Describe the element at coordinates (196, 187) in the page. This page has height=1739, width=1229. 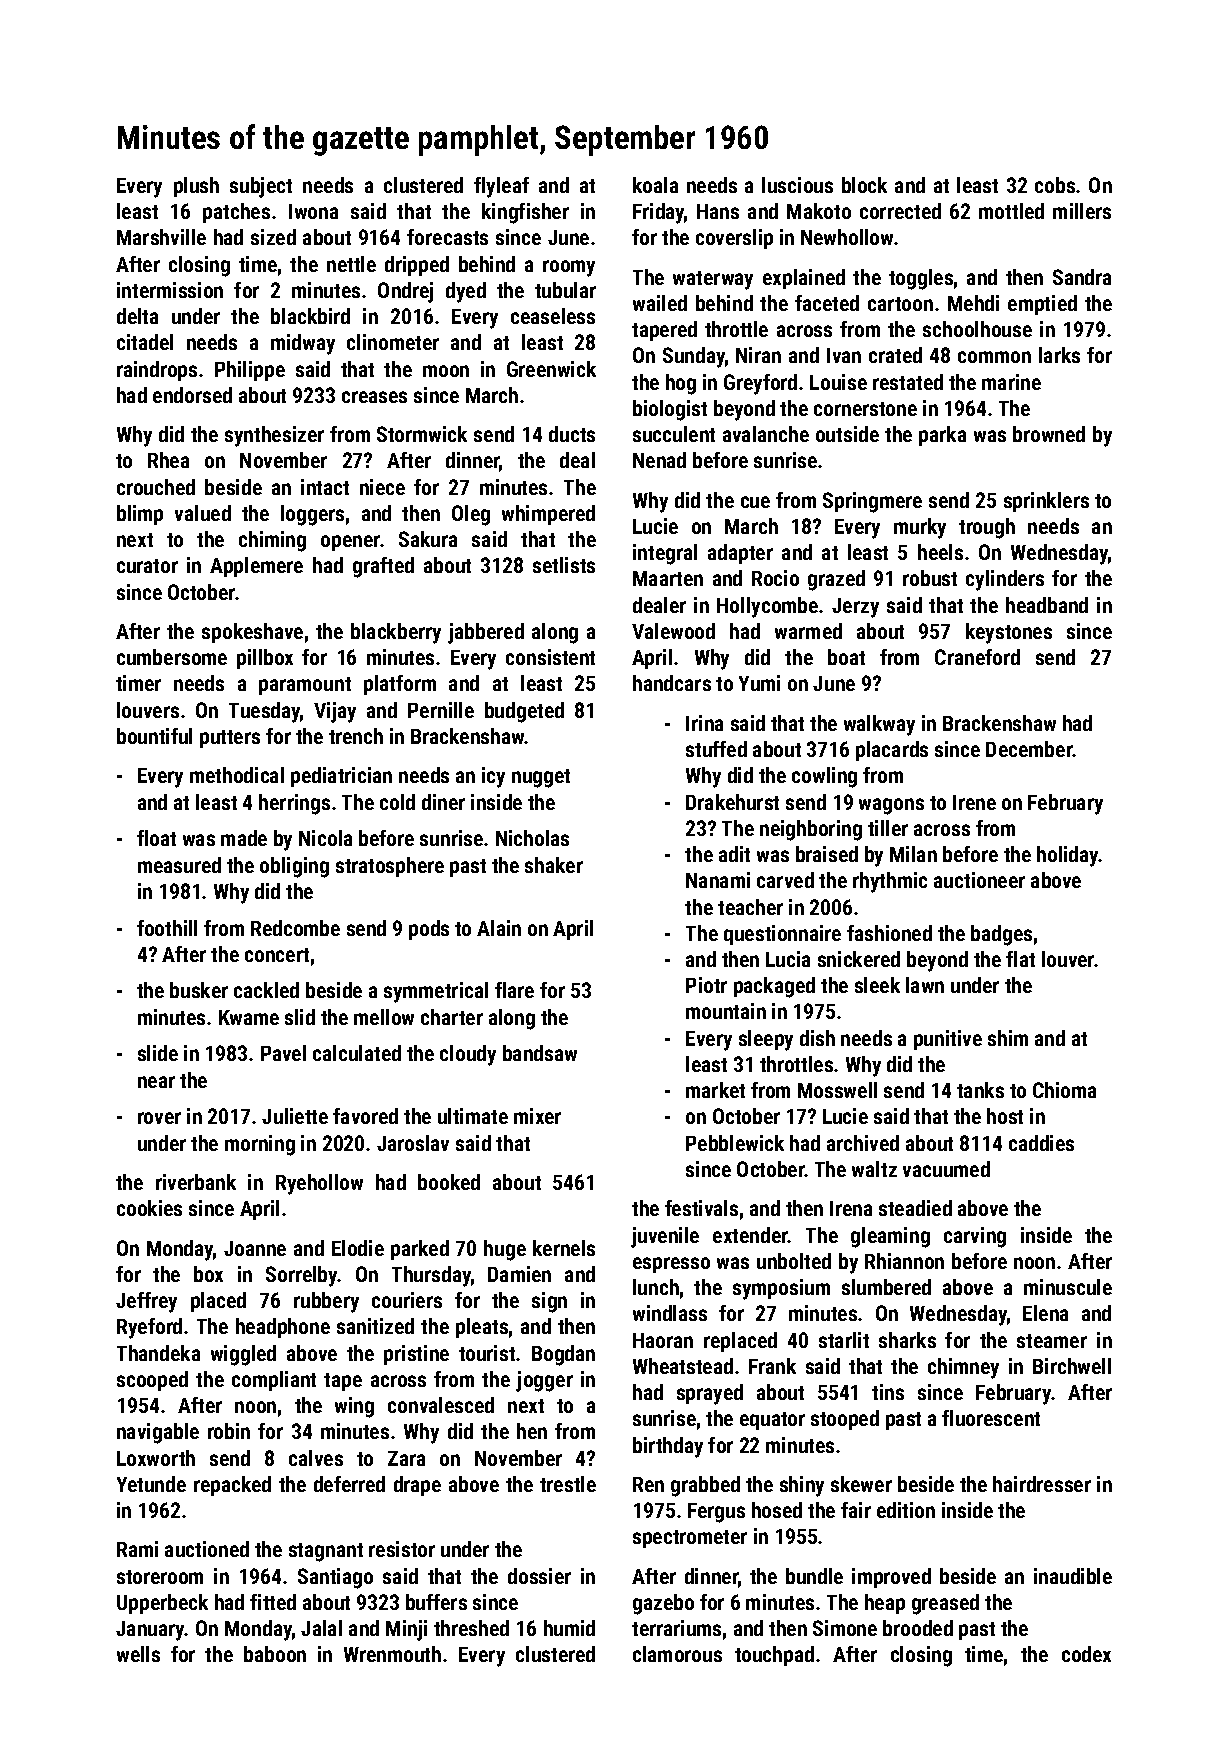
I see `plush` at that location.
